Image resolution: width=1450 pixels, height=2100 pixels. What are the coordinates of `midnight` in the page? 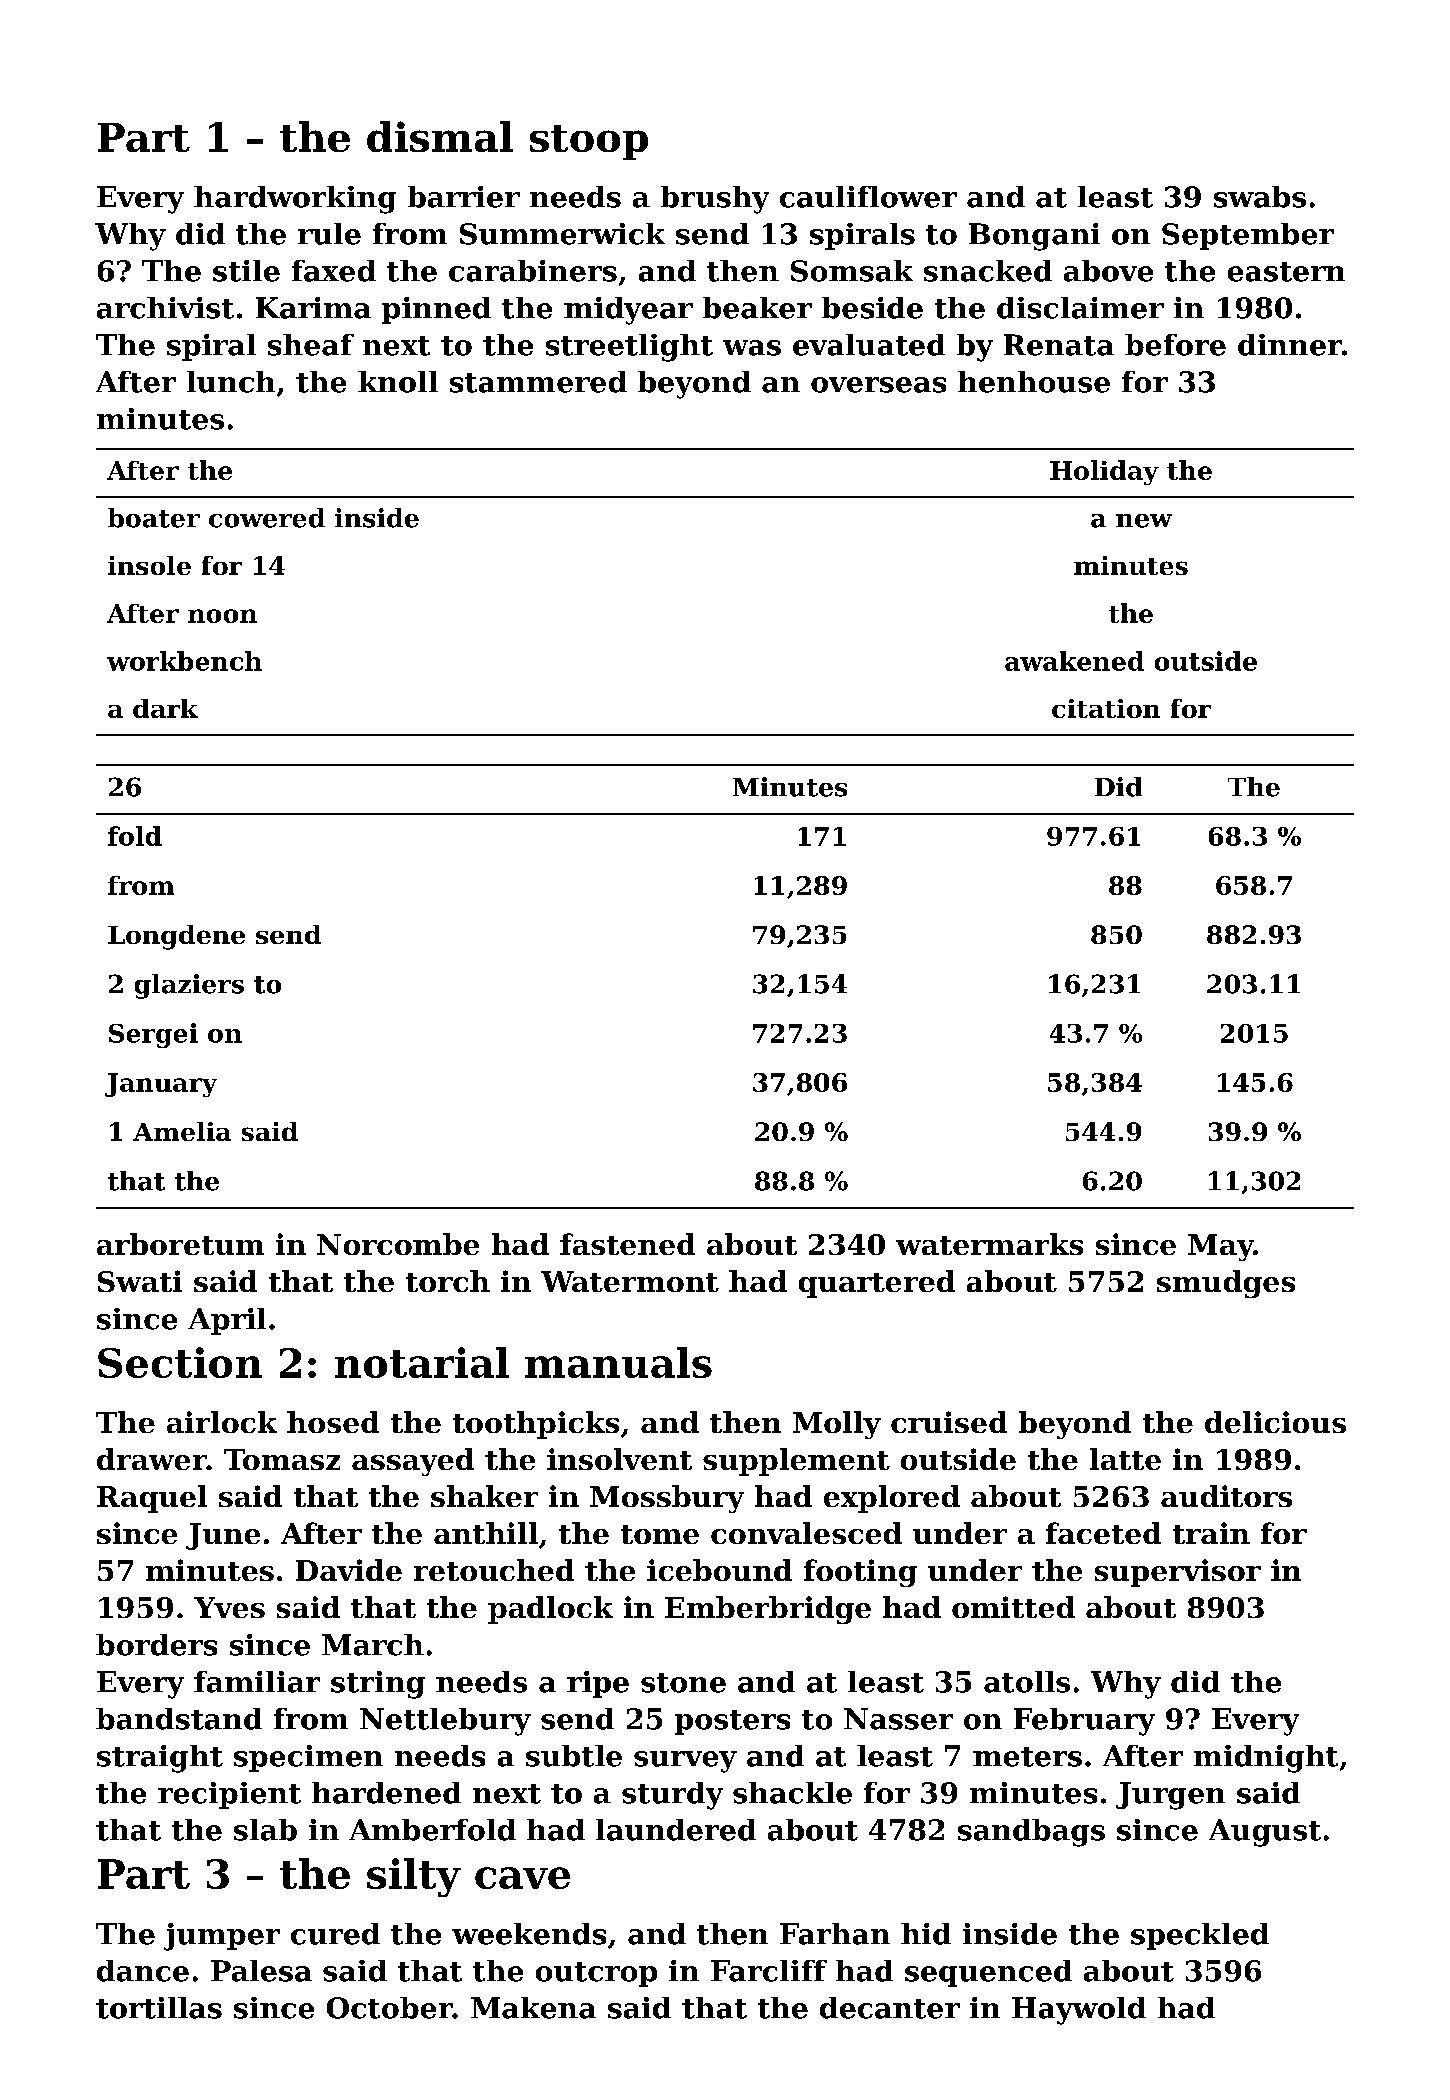 It's located at (1266, 1759).
